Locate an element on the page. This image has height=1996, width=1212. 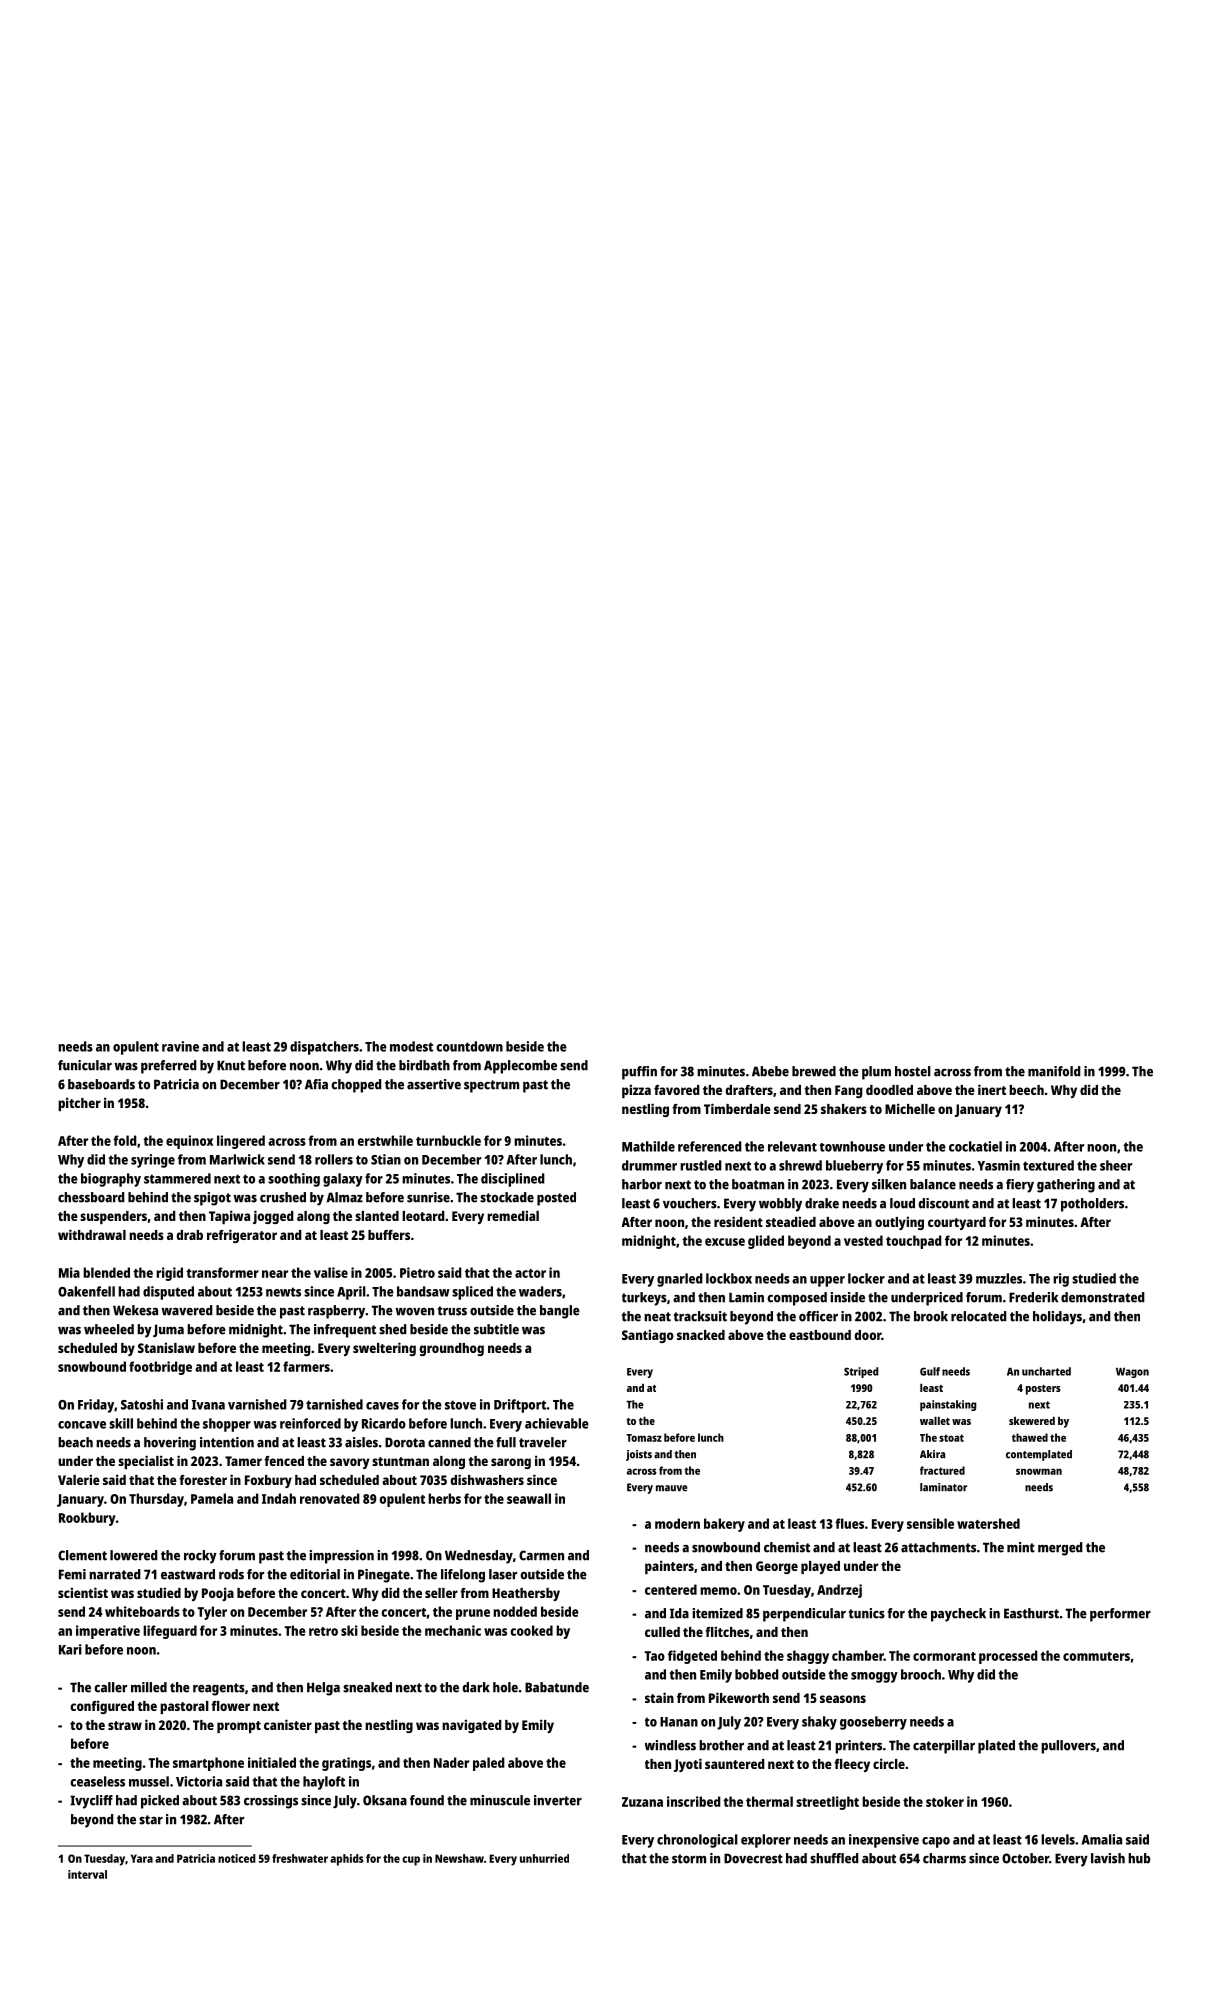
thermal is located at coordinates (769, 1801).
